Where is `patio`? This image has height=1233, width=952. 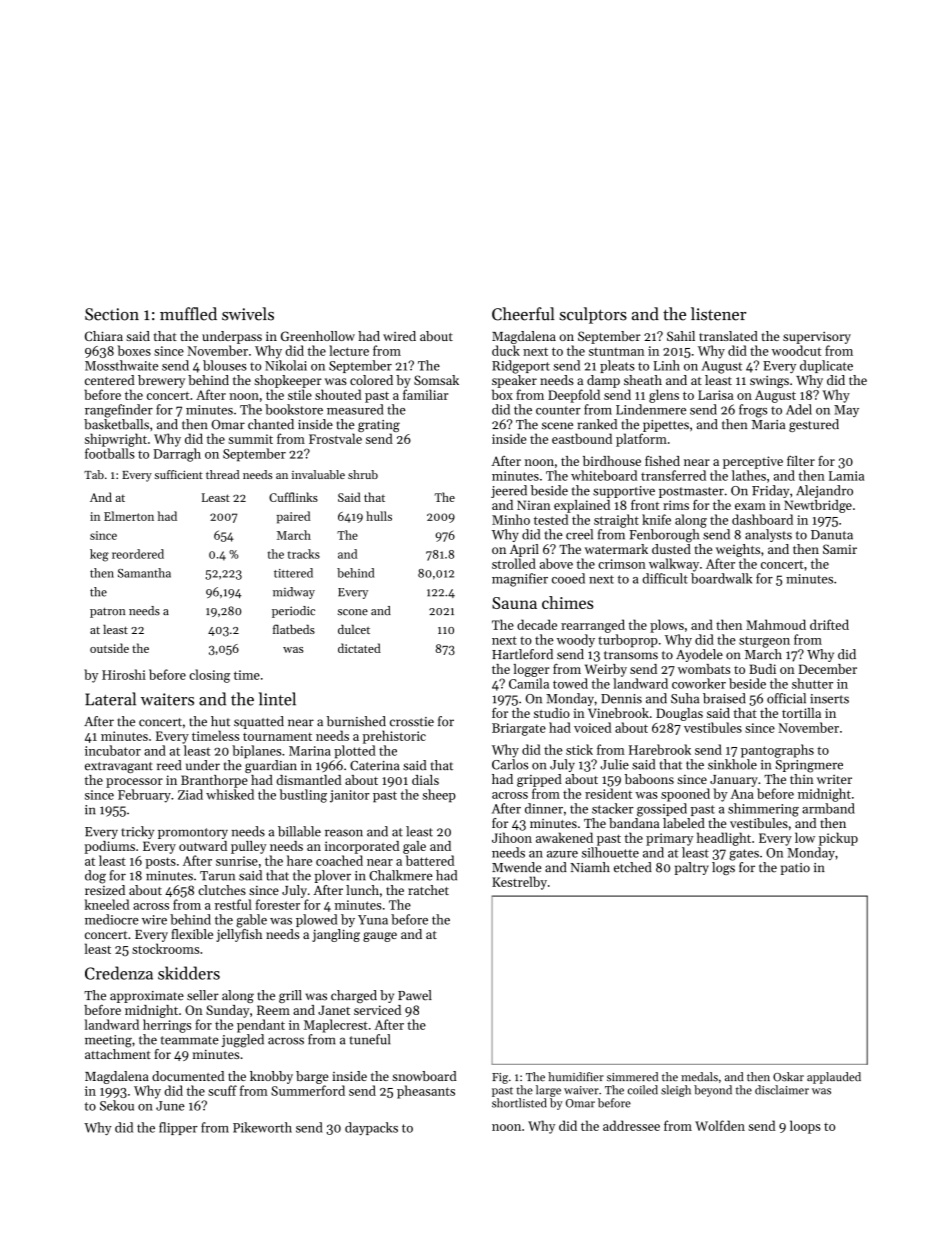 patio is located at coordinates (795, 869).
